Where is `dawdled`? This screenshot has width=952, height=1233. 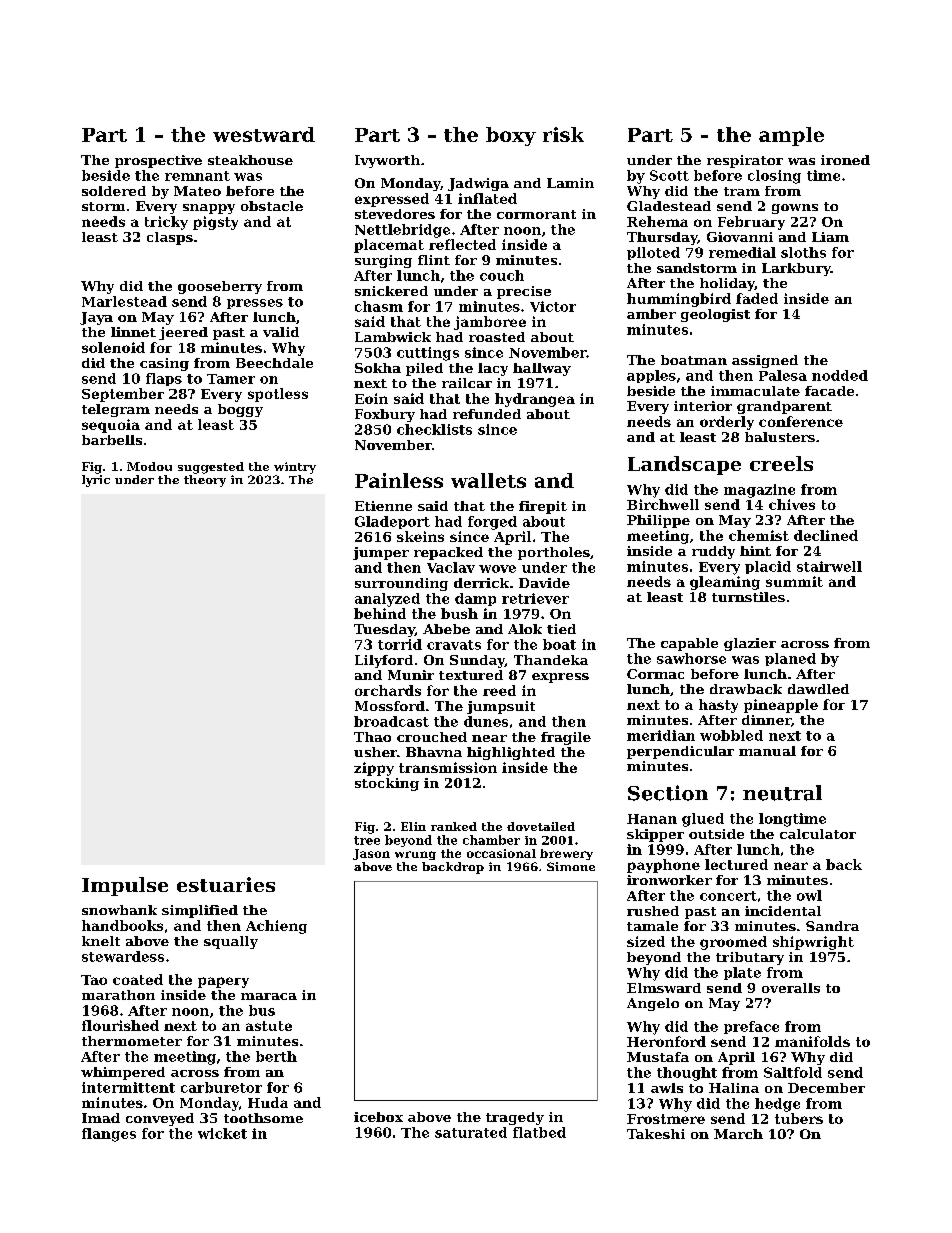 dawdled is located at coordinates (818, 689).
